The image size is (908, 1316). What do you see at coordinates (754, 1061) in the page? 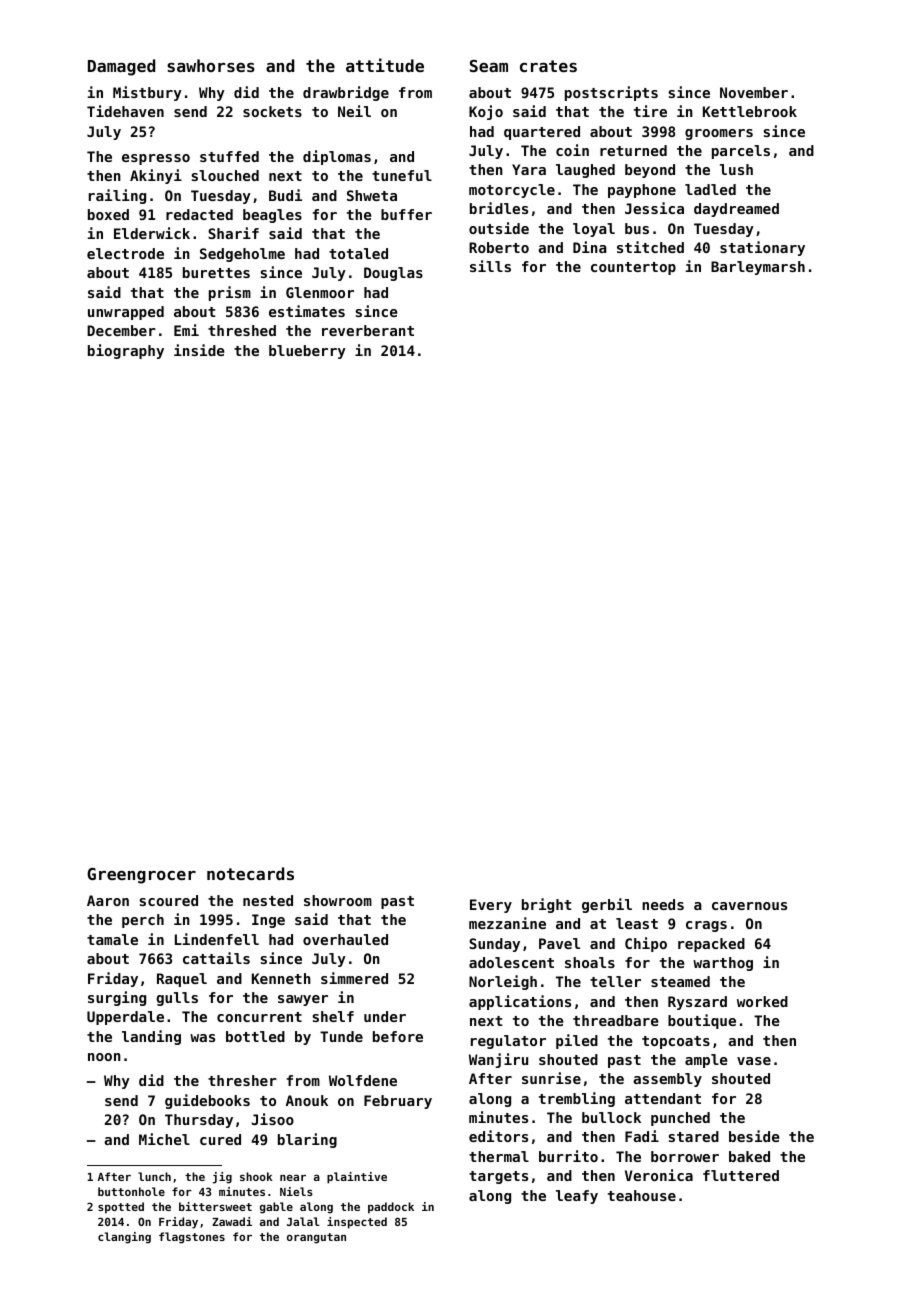
I see `vase` at bounding box center [754, 1061].
